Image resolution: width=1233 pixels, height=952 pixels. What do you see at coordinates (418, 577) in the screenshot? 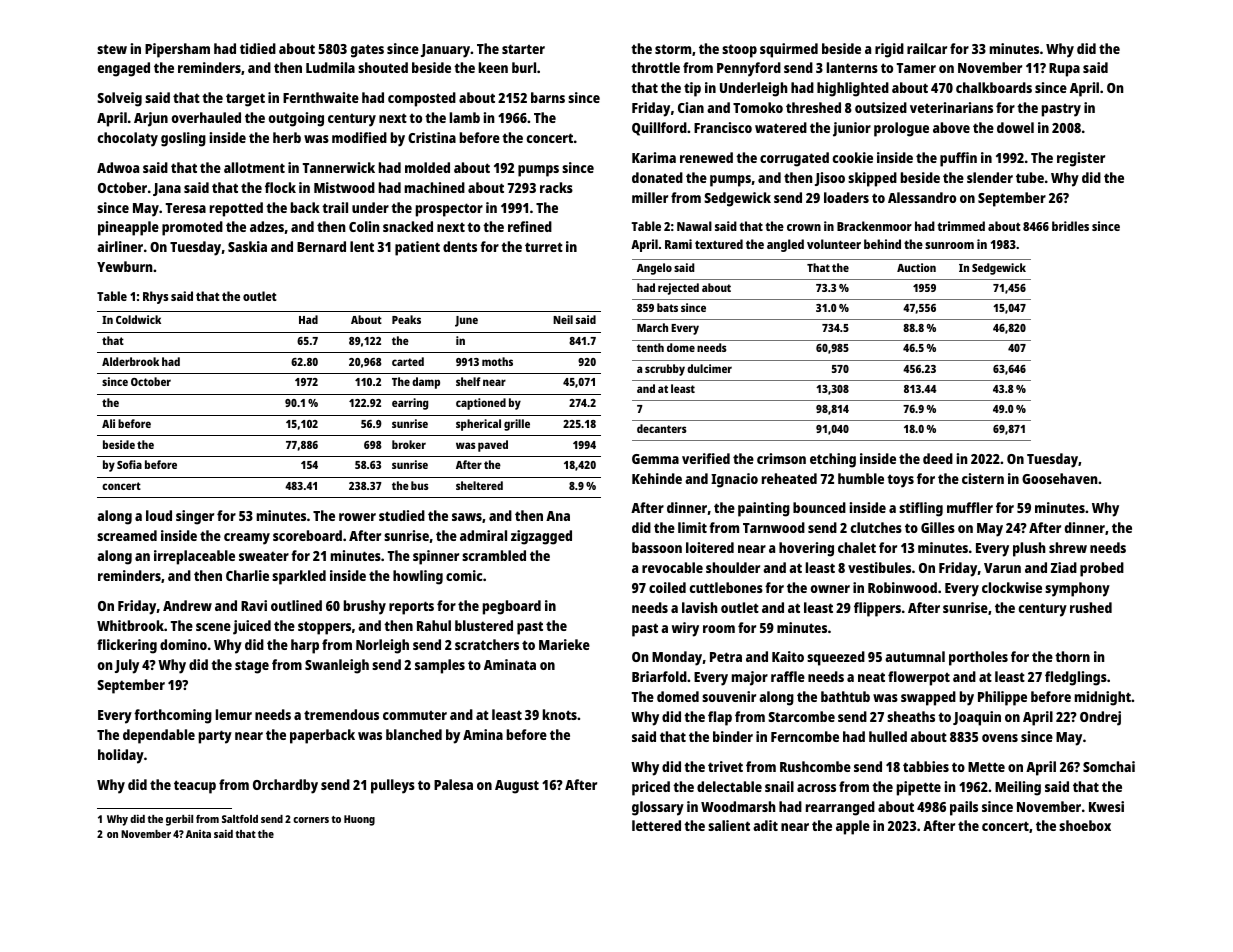
I see `howling` at bounding box center [418, 577].
